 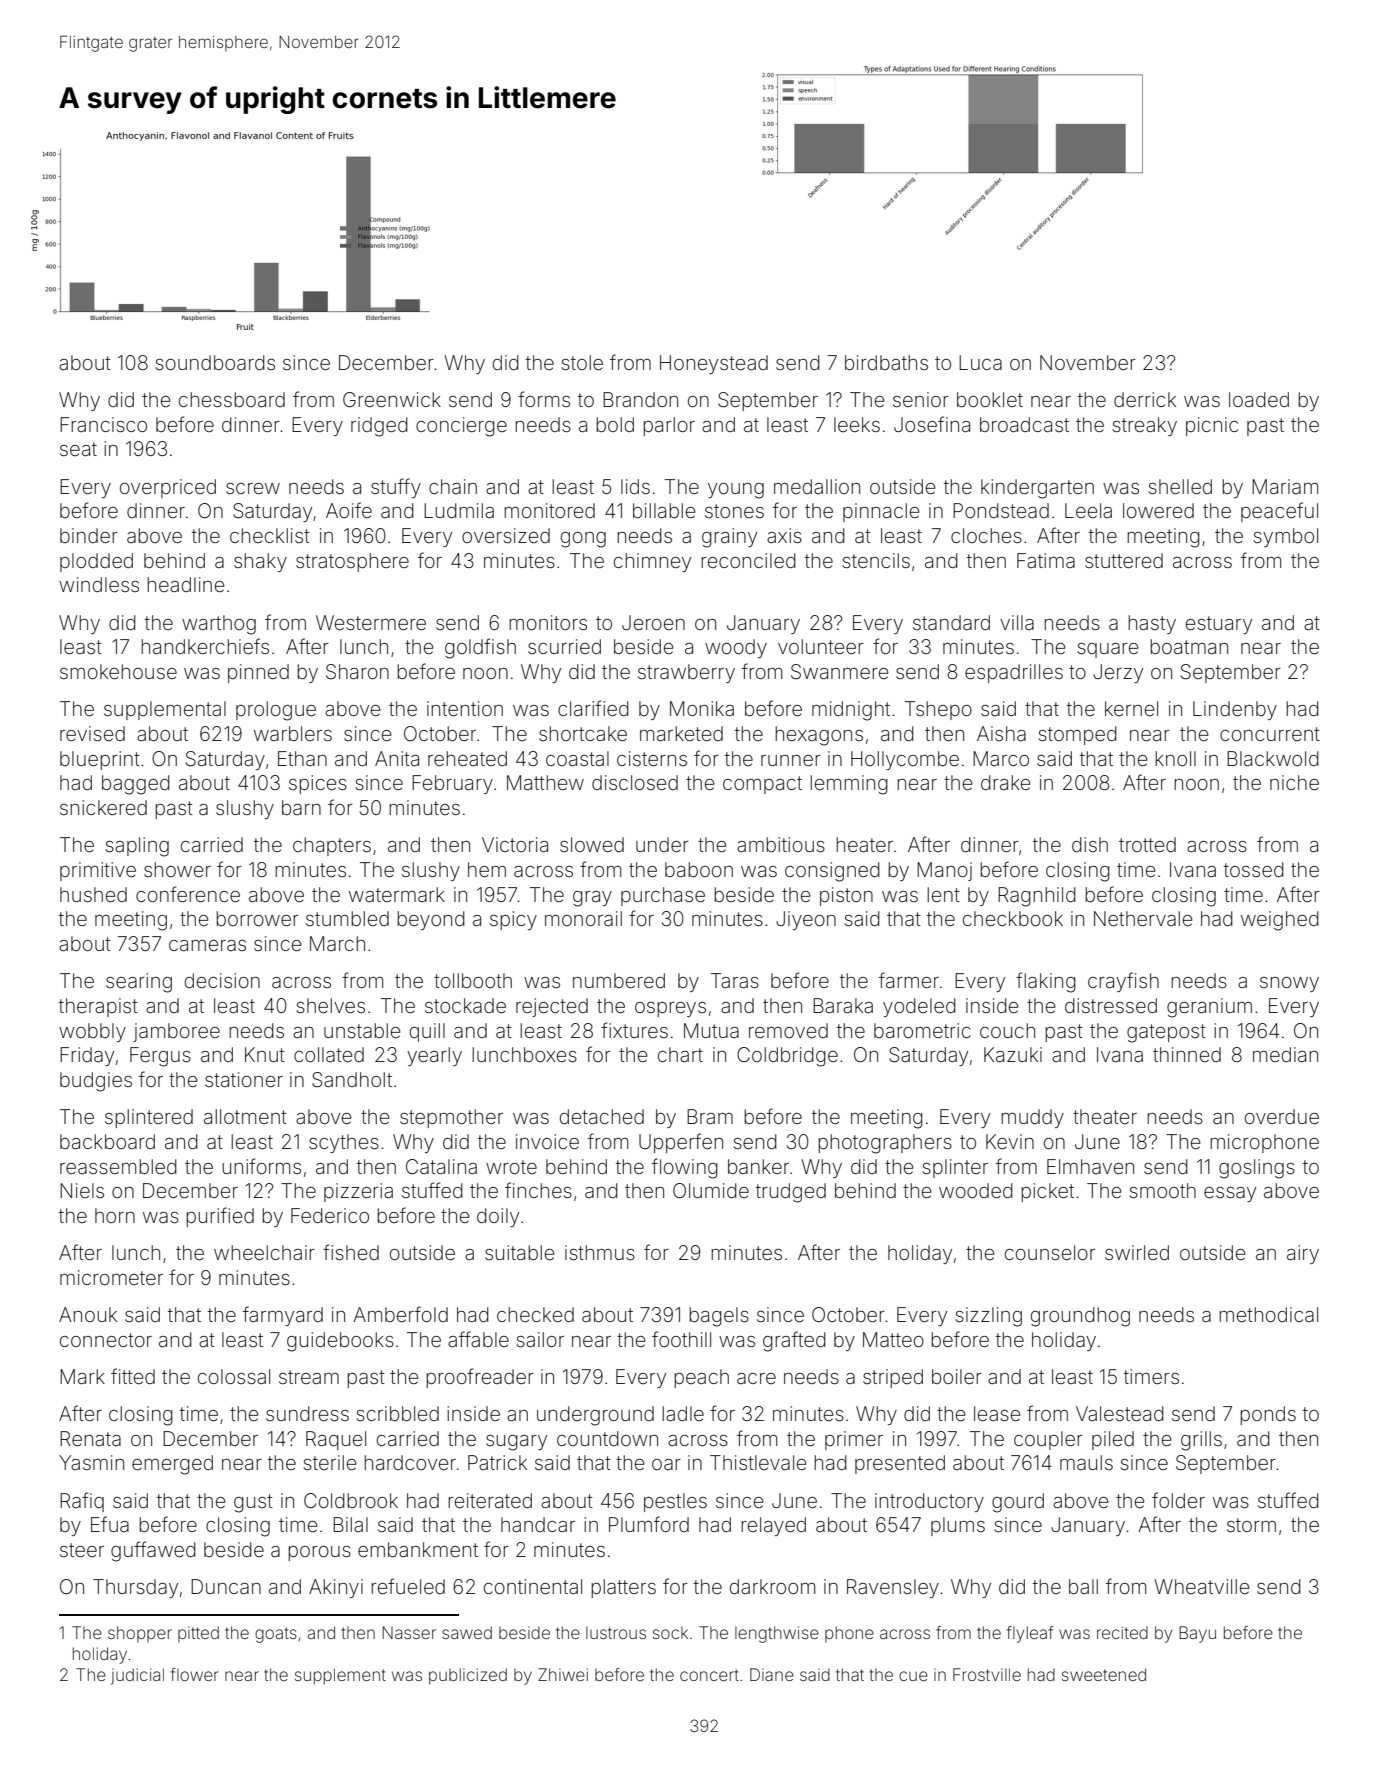 What do you see at coordinates (1006, 782) in the document?
I see `drake` at bounding box center [1006, 782].
